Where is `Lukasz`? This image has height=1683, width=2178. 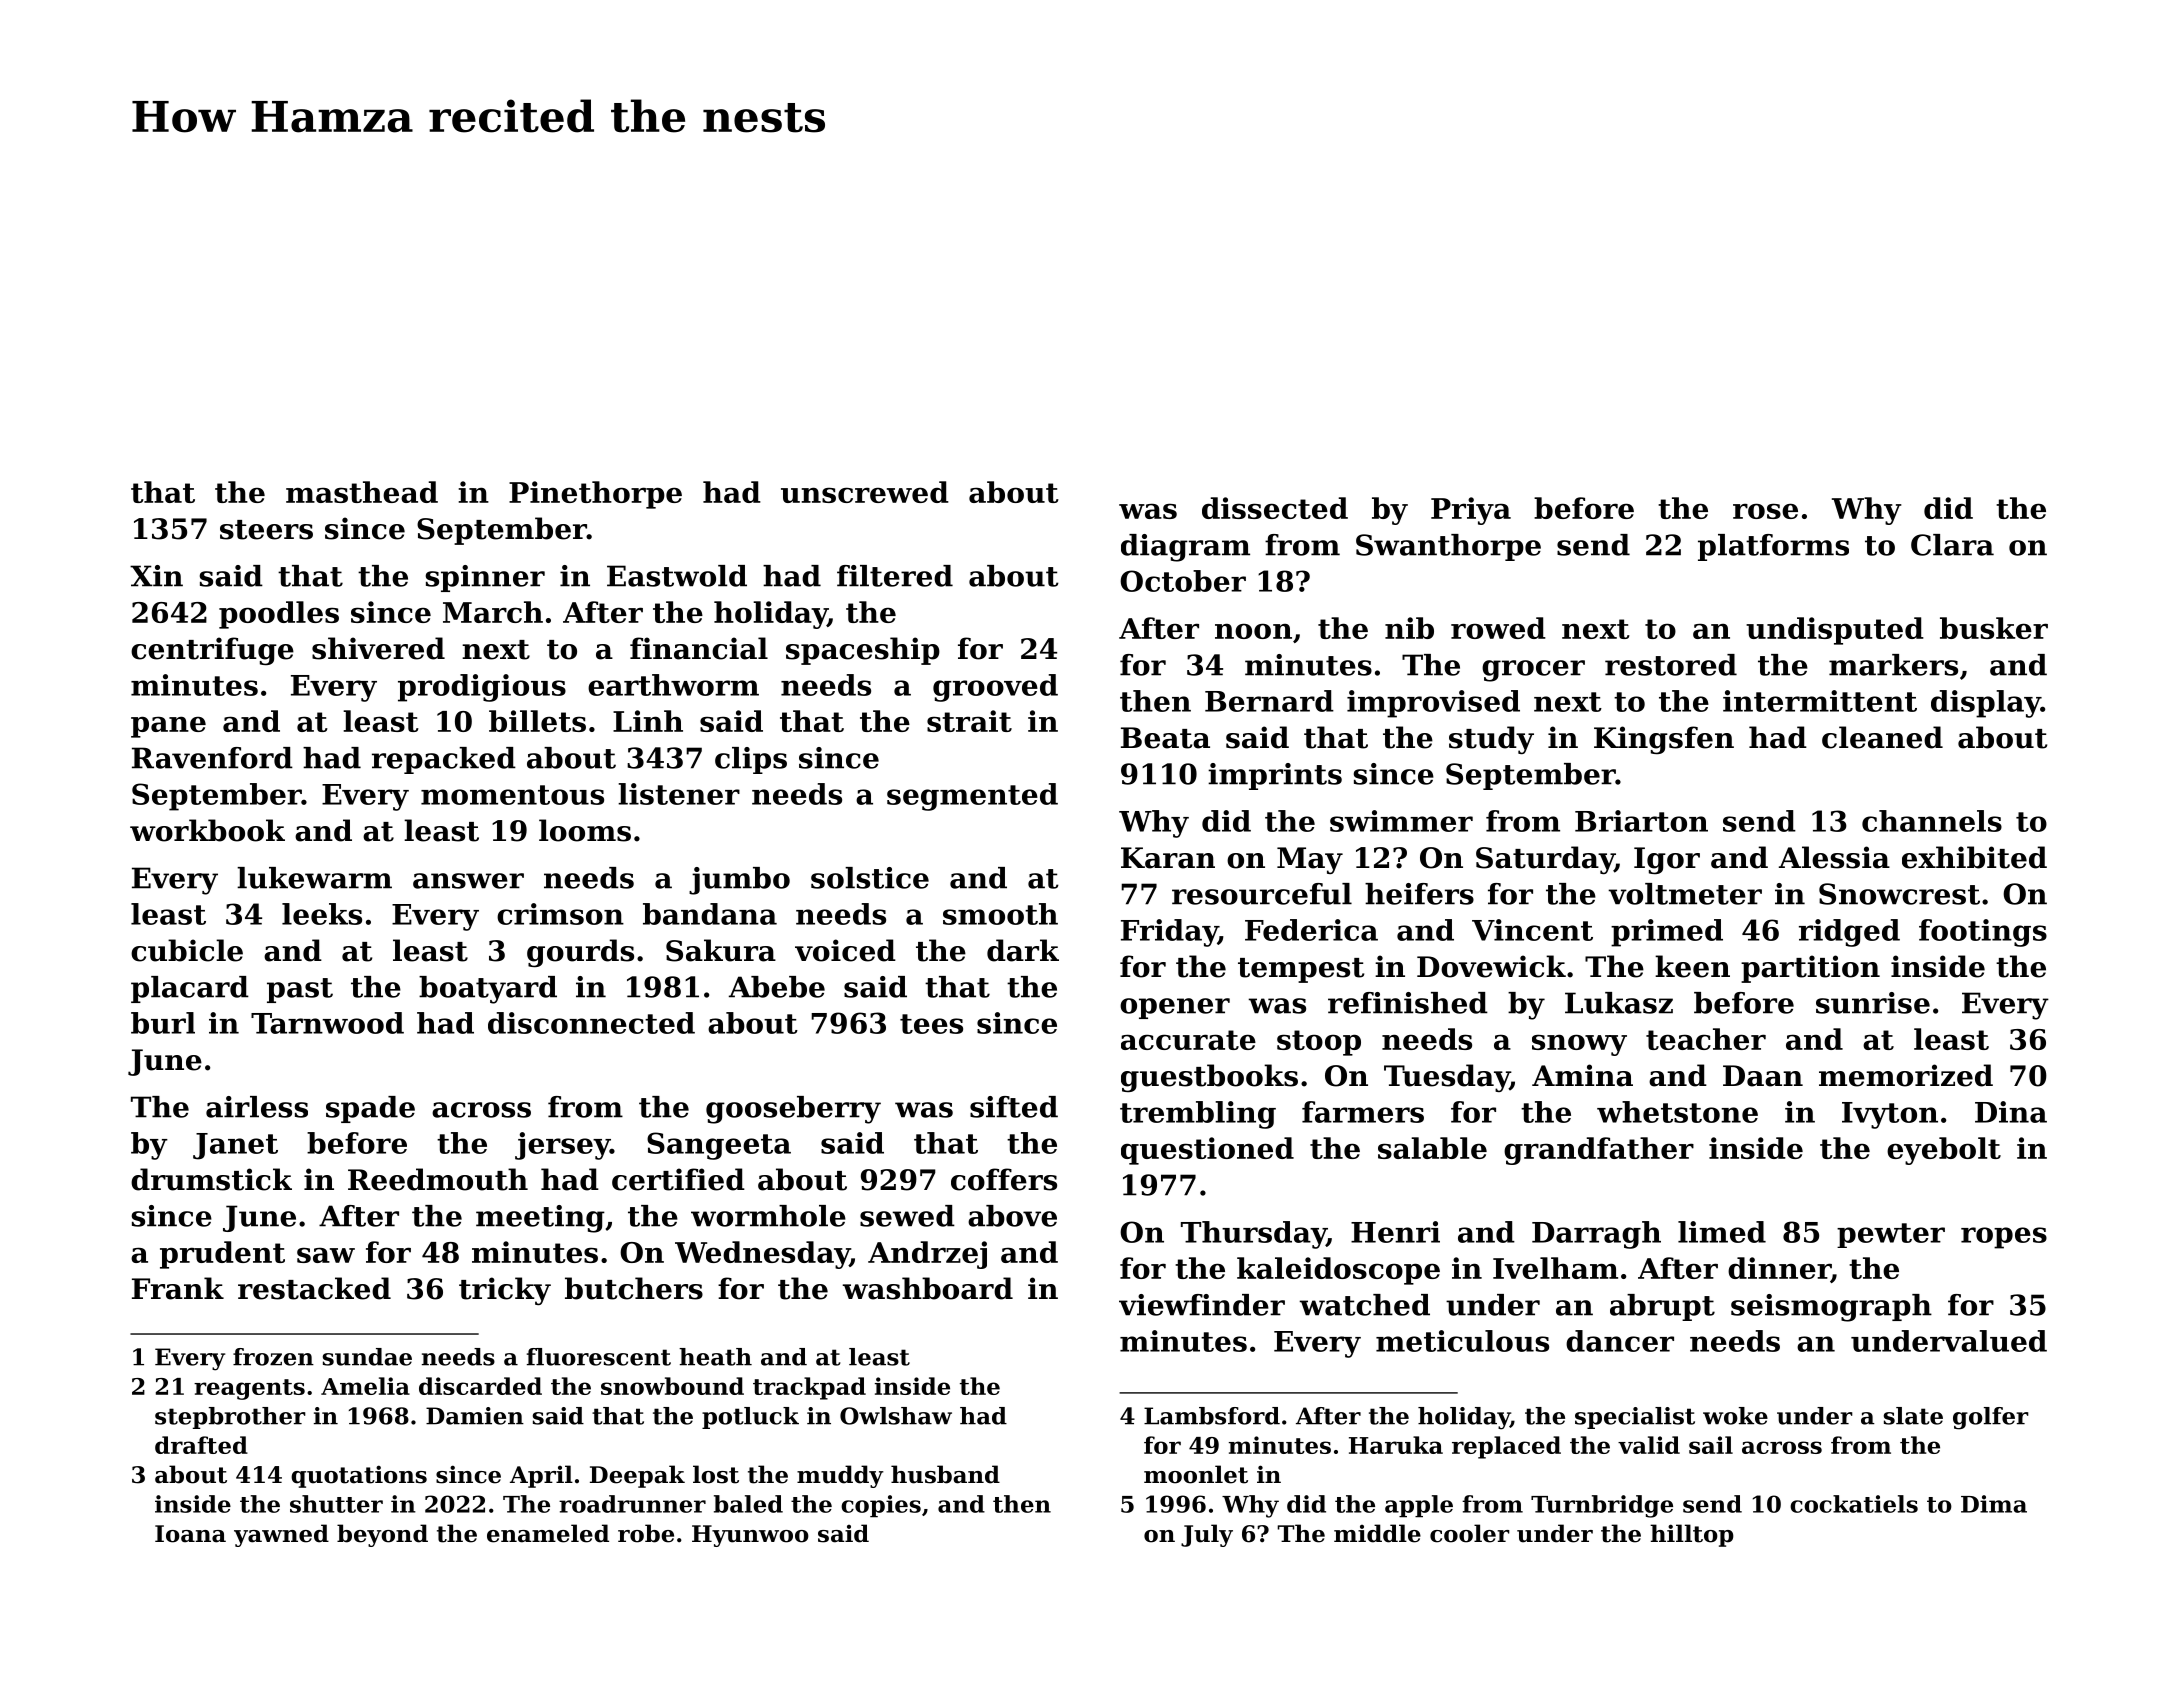 Lukasz is located at coordinates (1619, 1003).
